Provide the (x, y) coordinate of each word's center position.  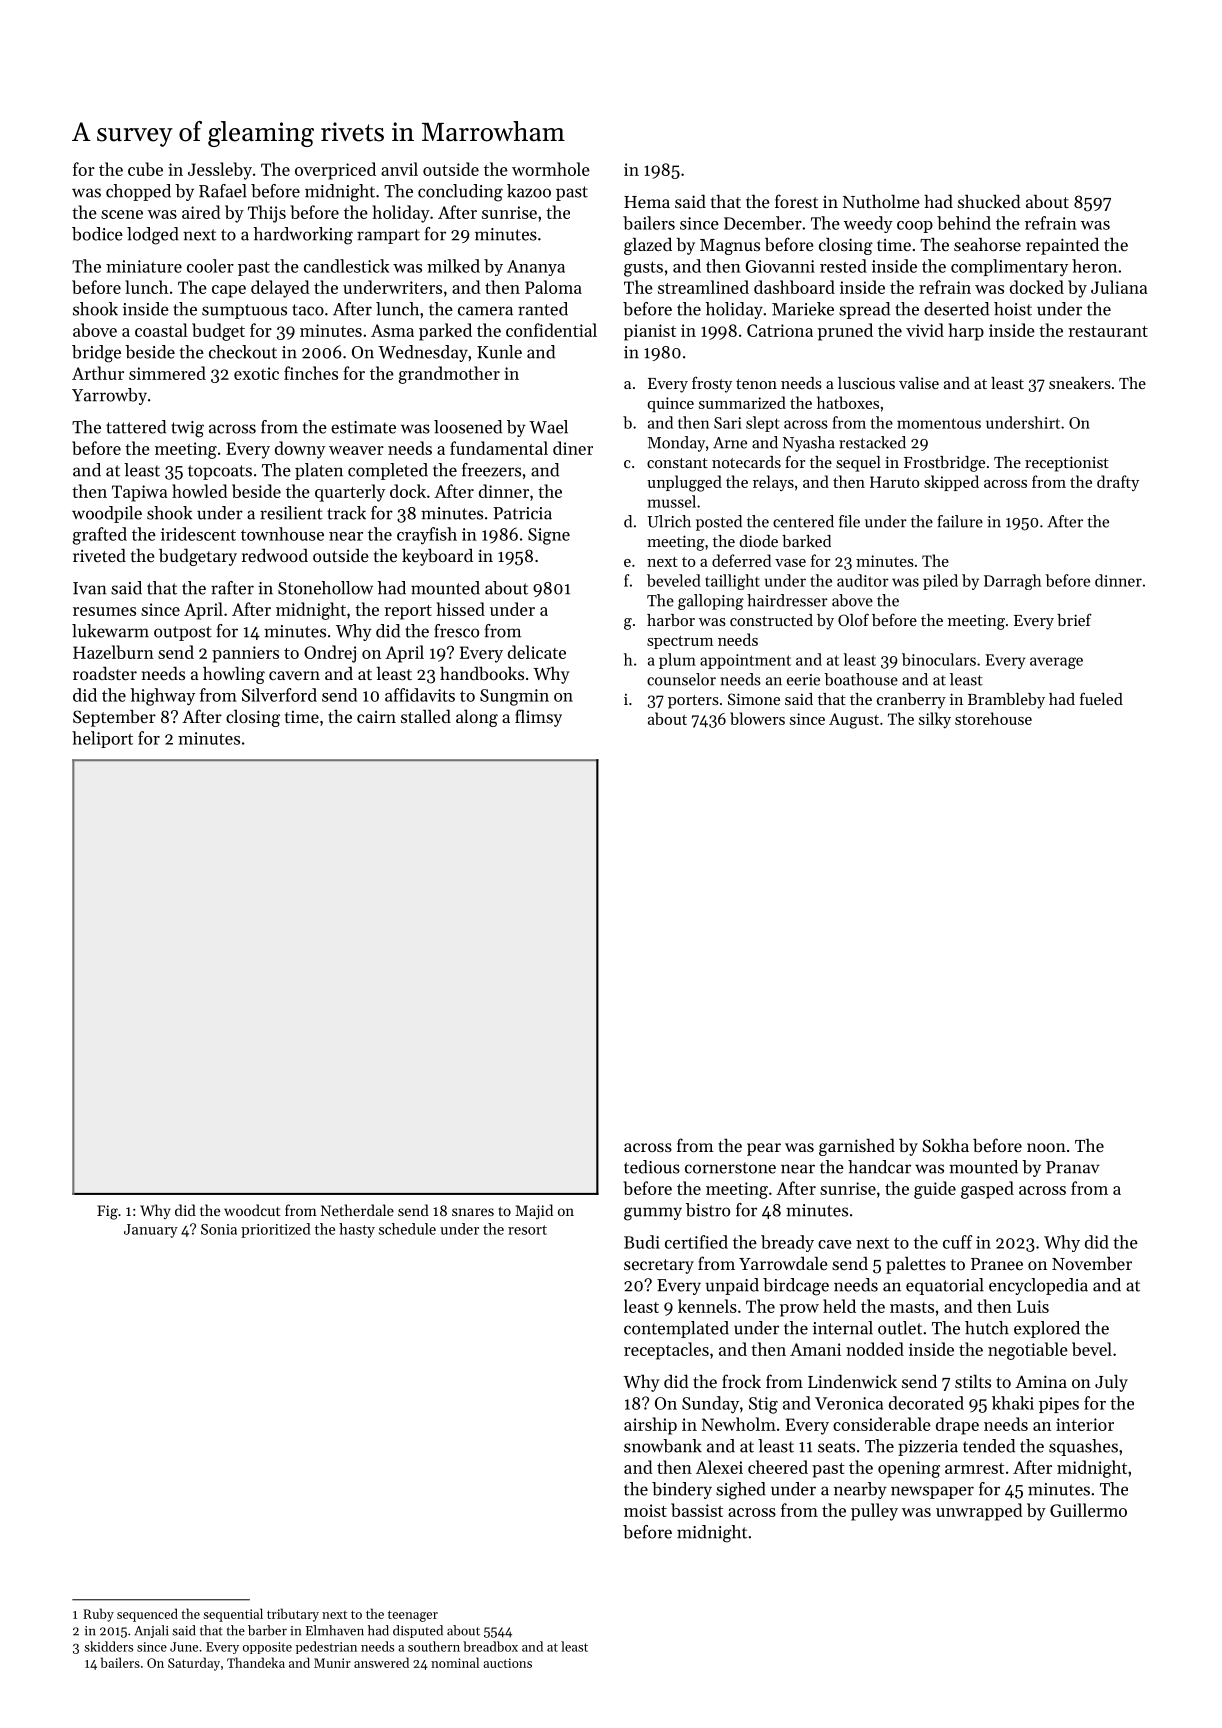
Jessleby (220, 171)
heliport (102, 739)
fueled (1101, 698)
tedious (652, 1167)
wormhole (551, 169)
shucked (989, 201)
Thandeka (256, 1662)
